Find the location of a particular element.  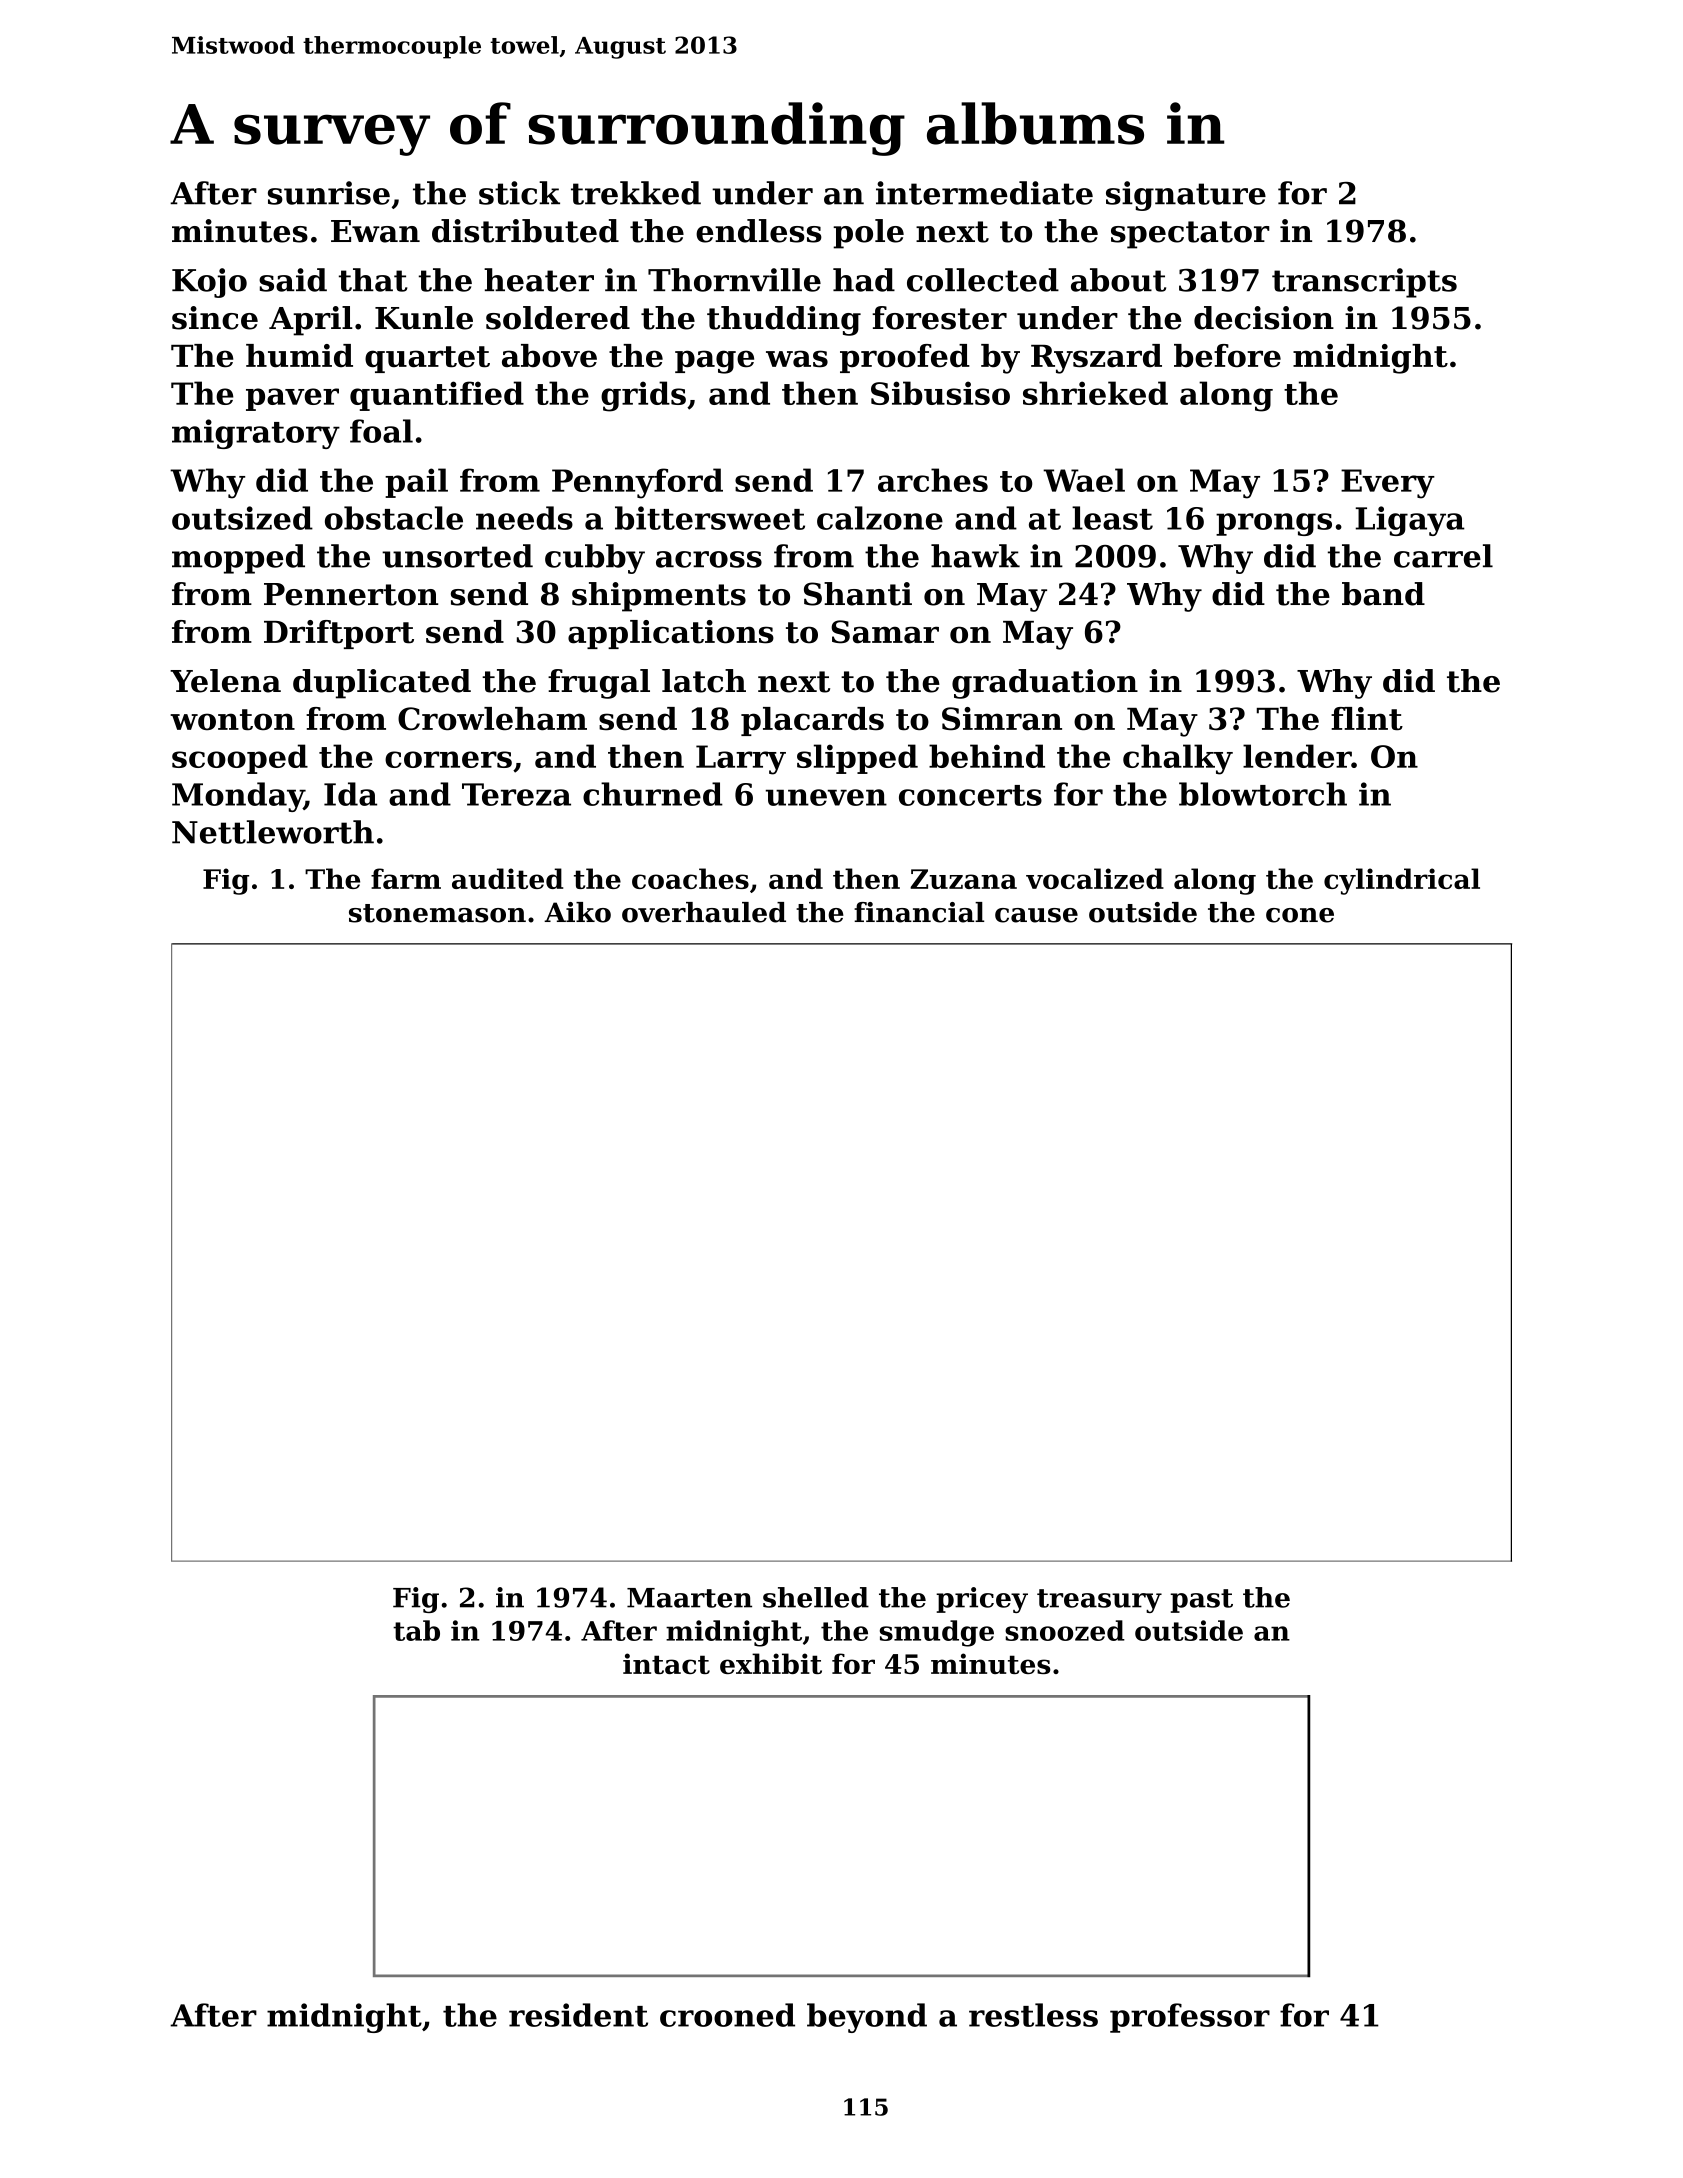

shelled is located at coordinates (816, 1597).
